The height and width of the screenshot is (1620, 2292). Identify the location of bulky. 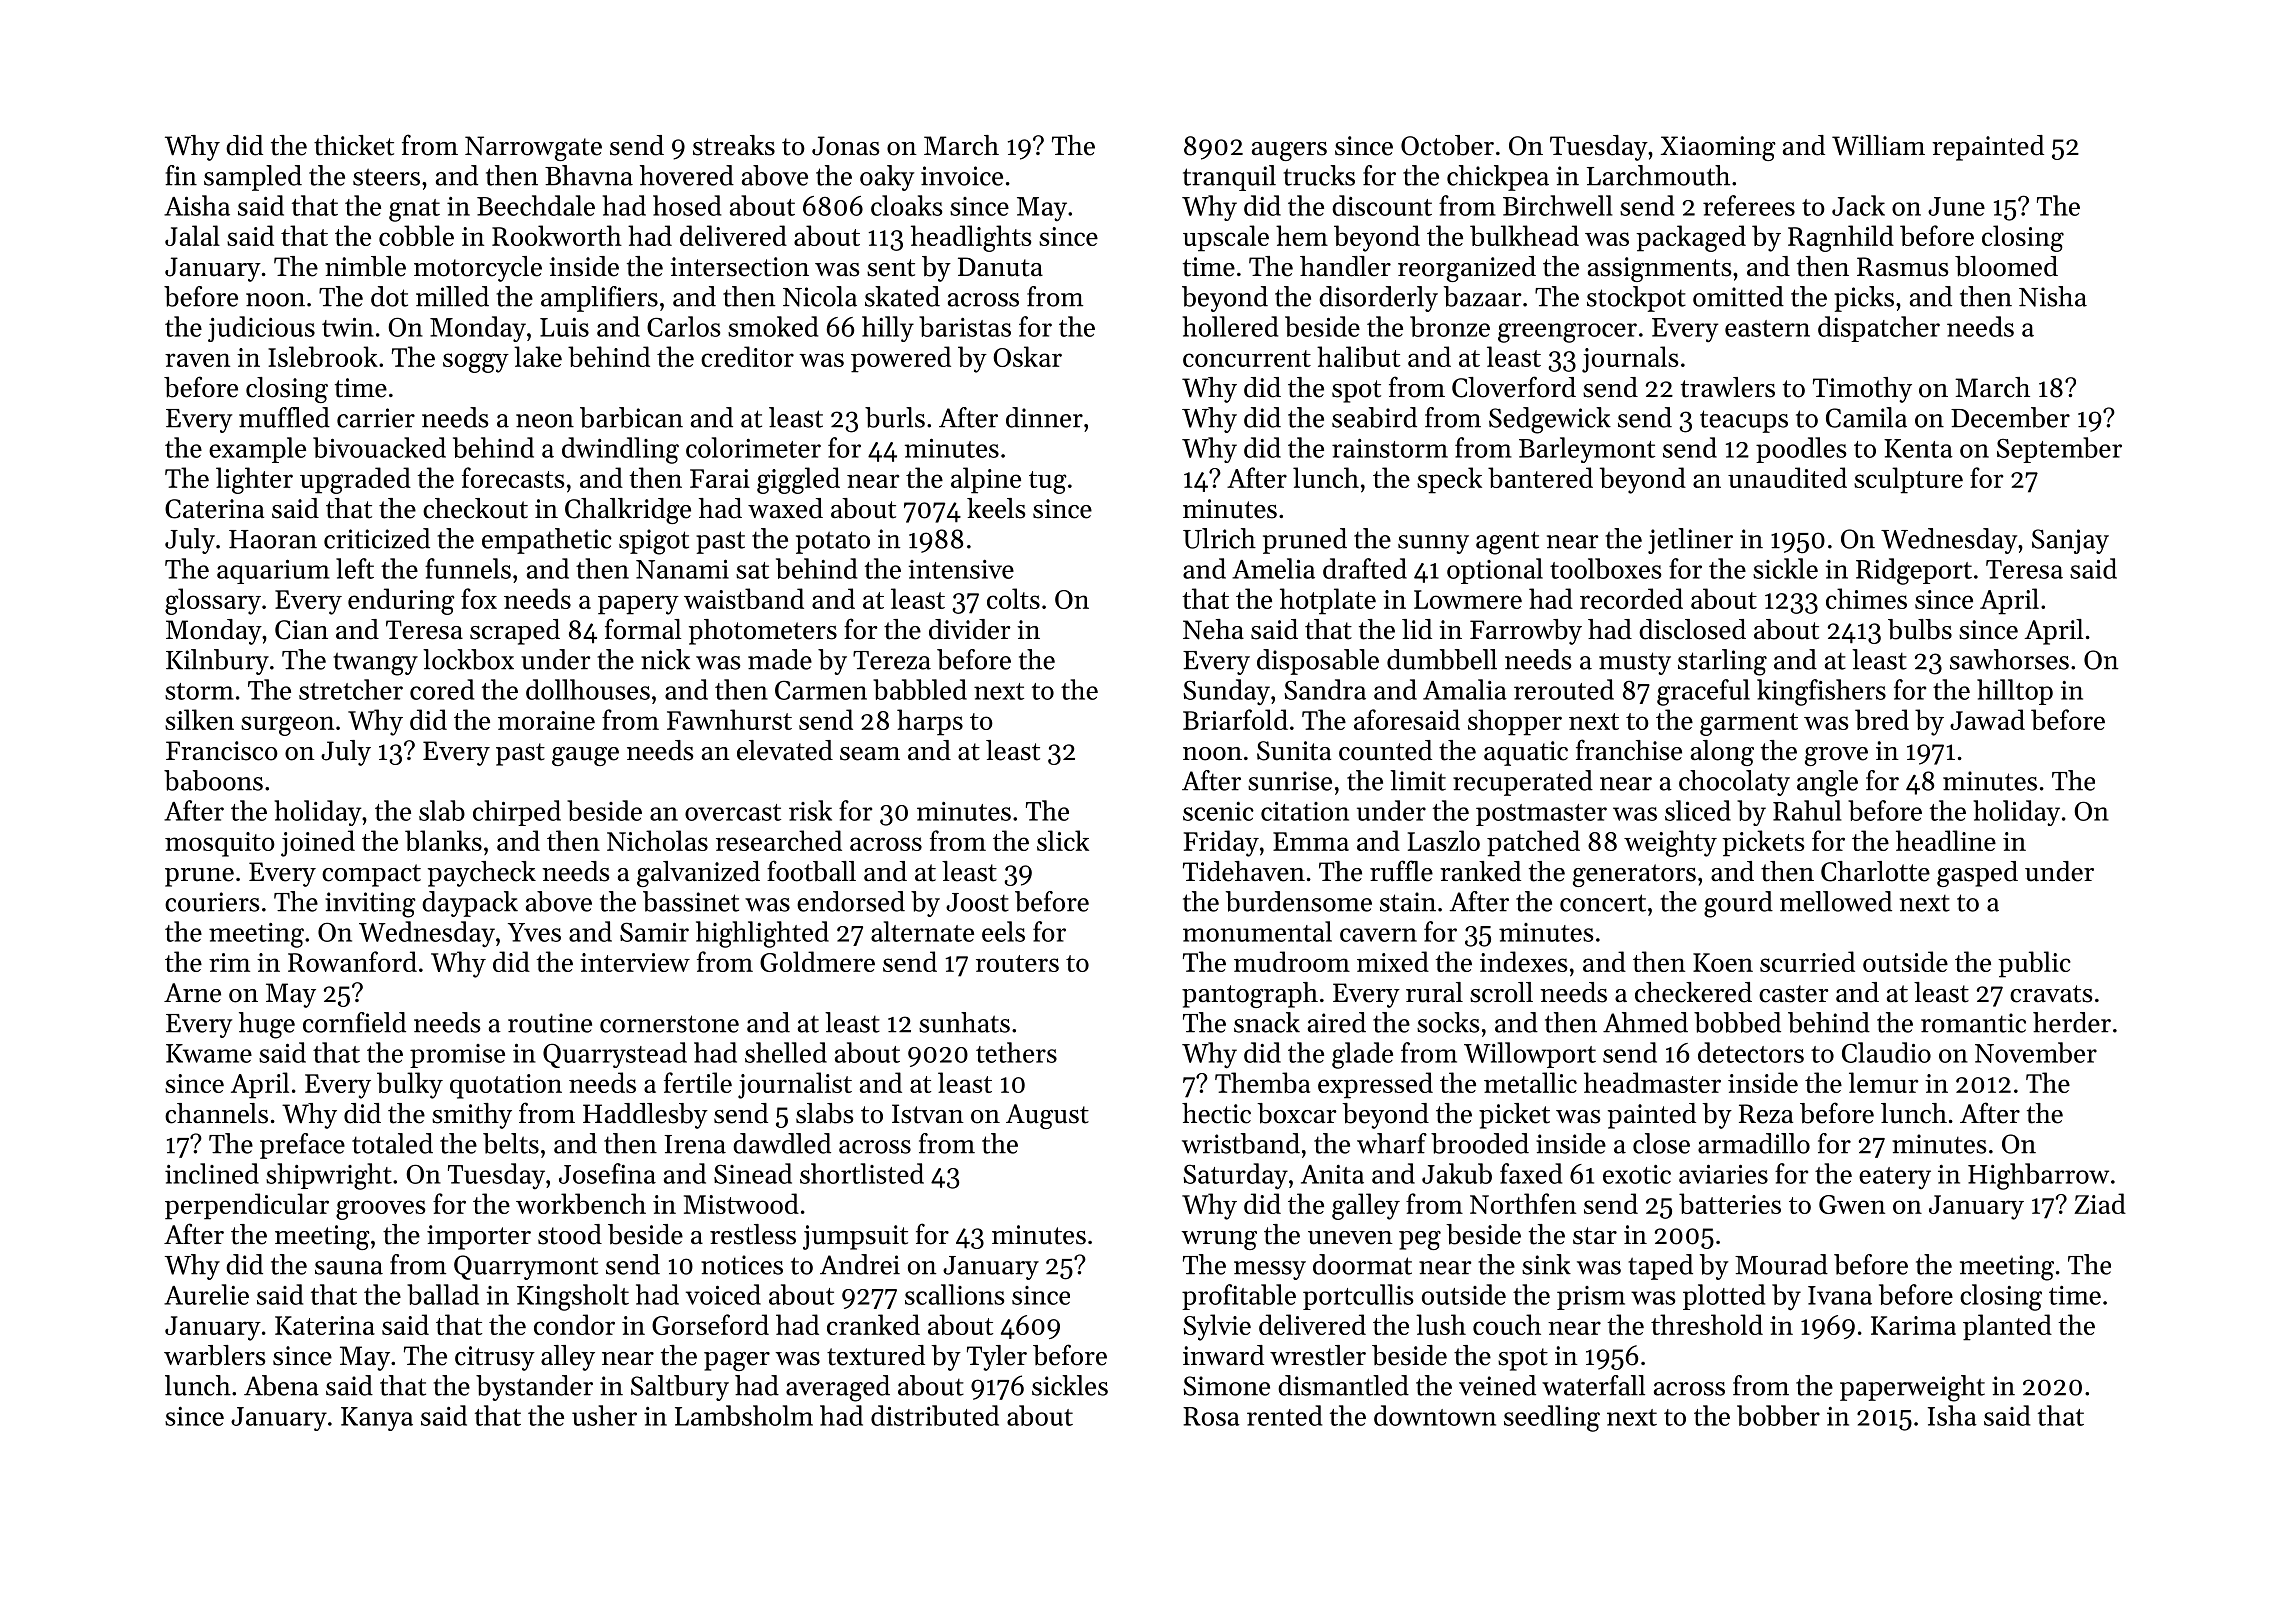
(410, 1085).
